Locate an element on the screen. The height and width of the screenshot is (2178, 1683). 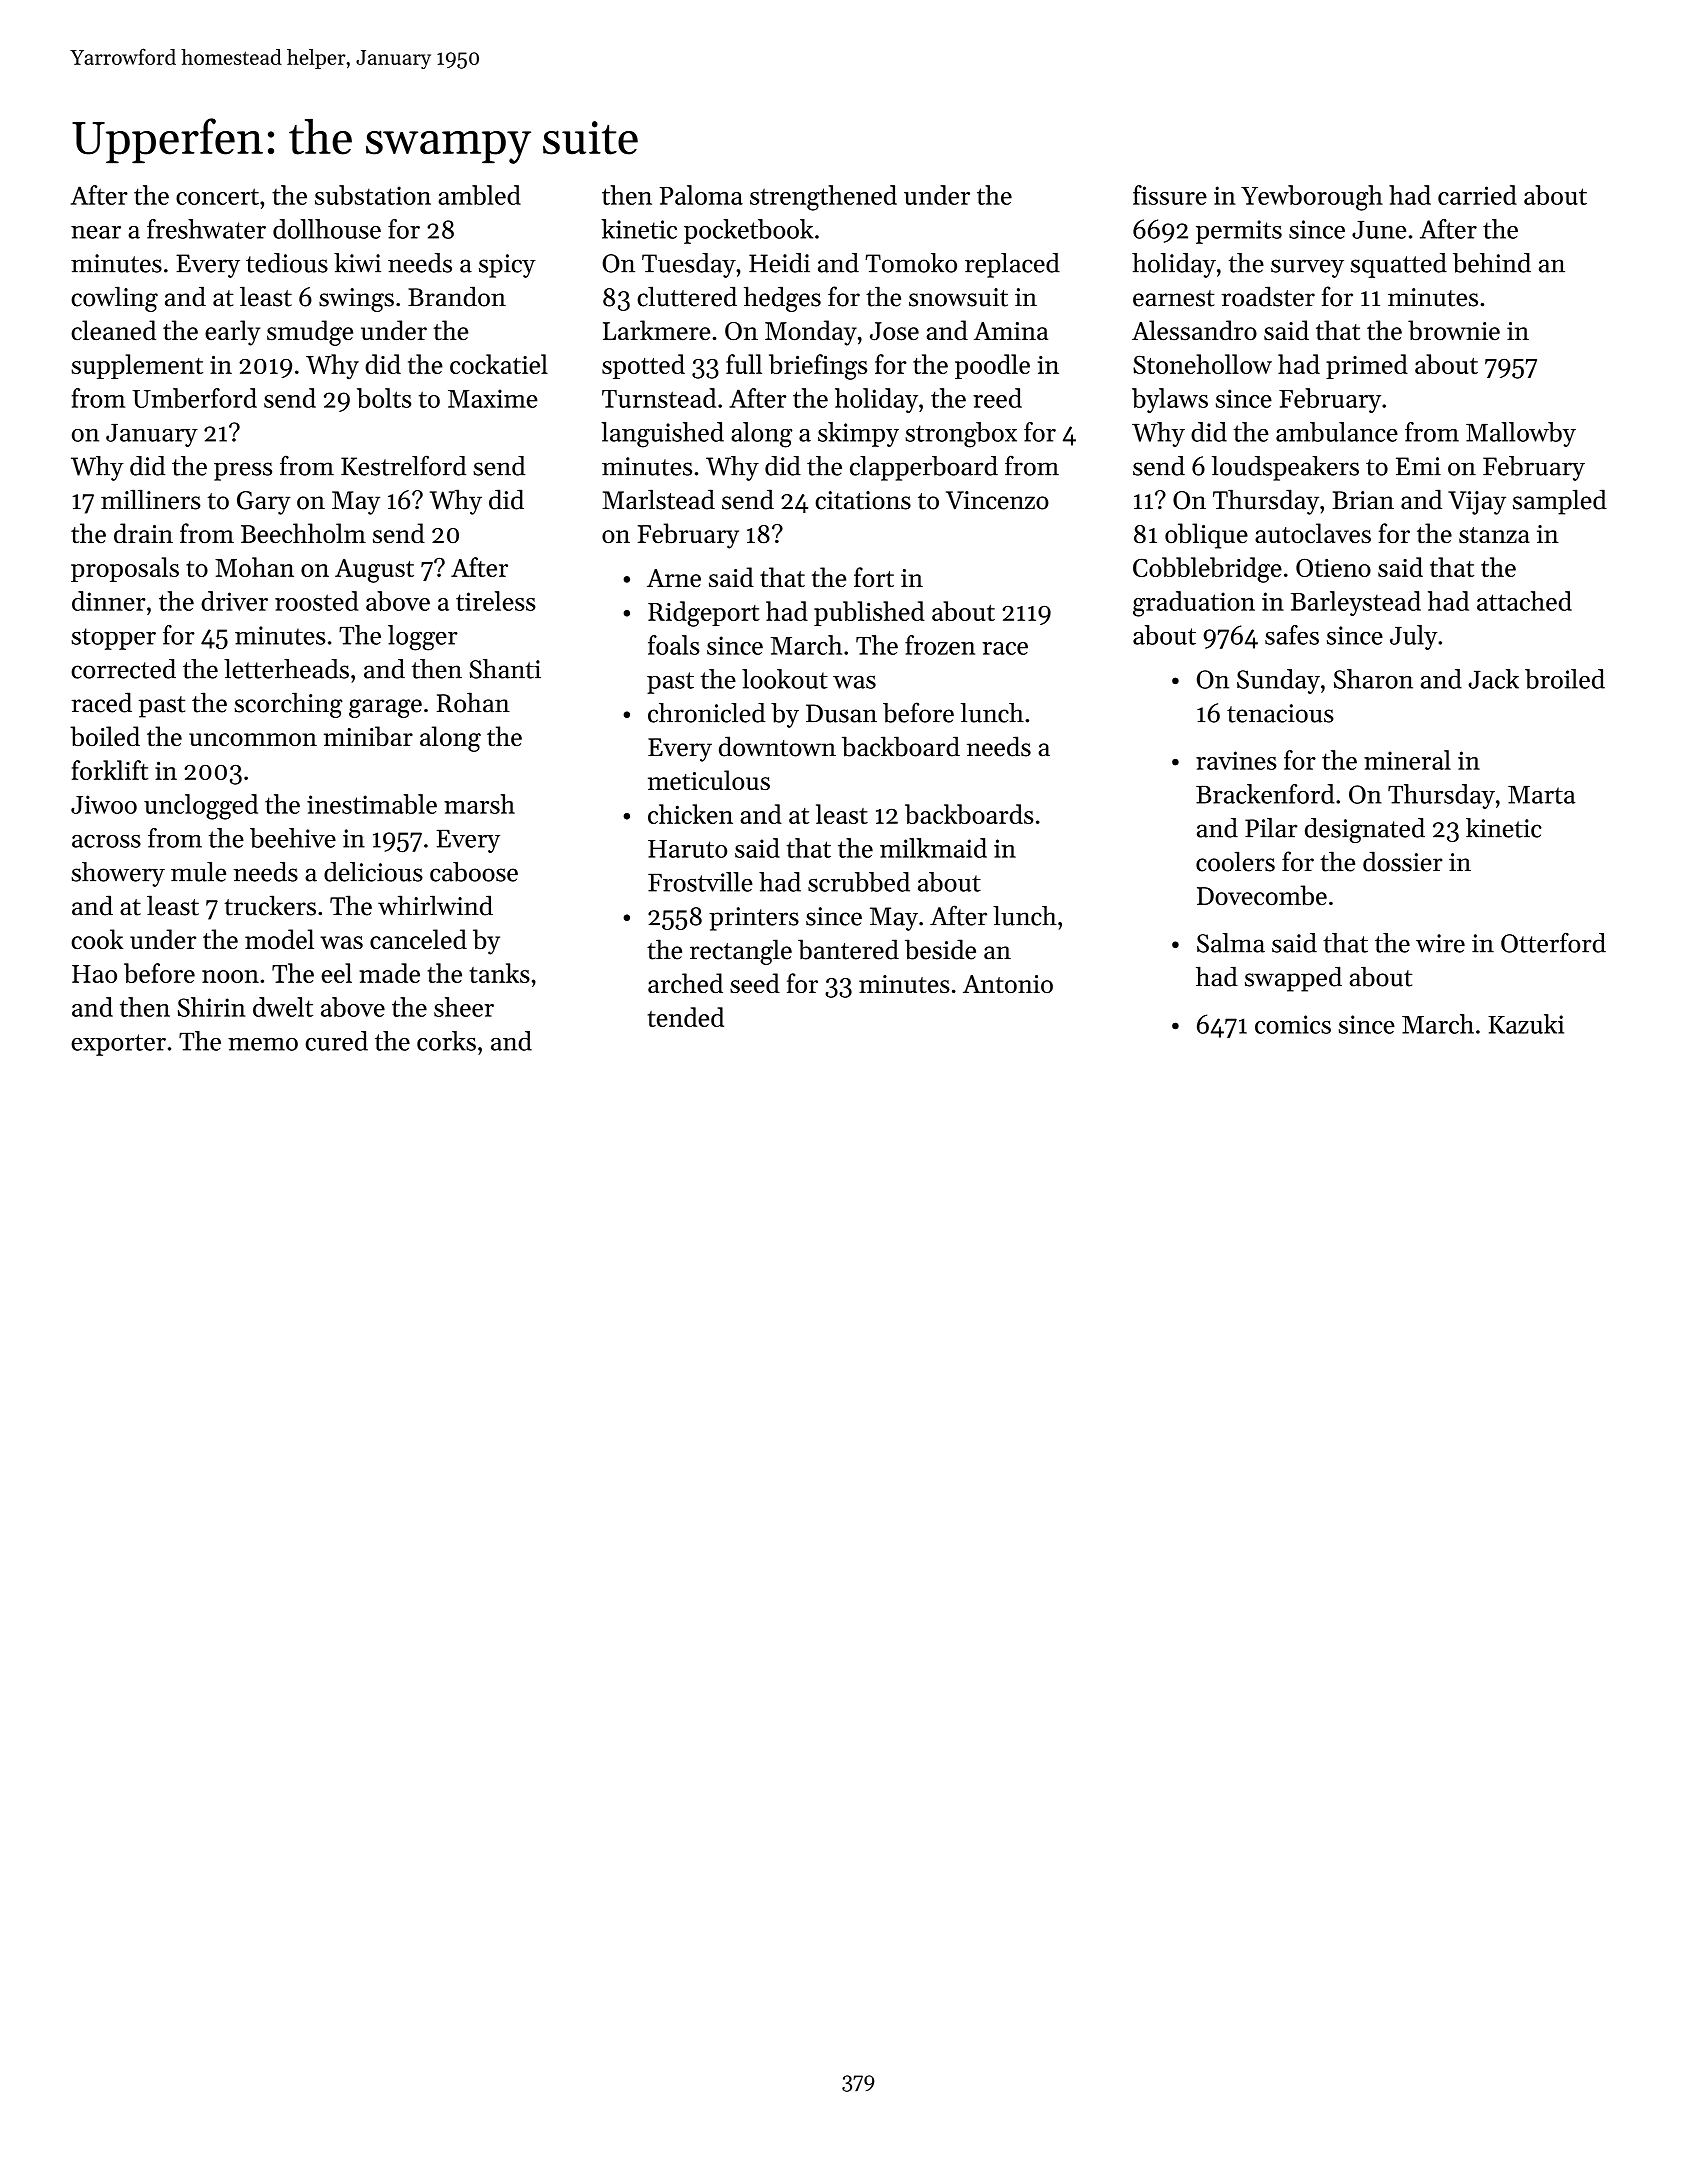
lookout is located at coordinates (785, 679).
